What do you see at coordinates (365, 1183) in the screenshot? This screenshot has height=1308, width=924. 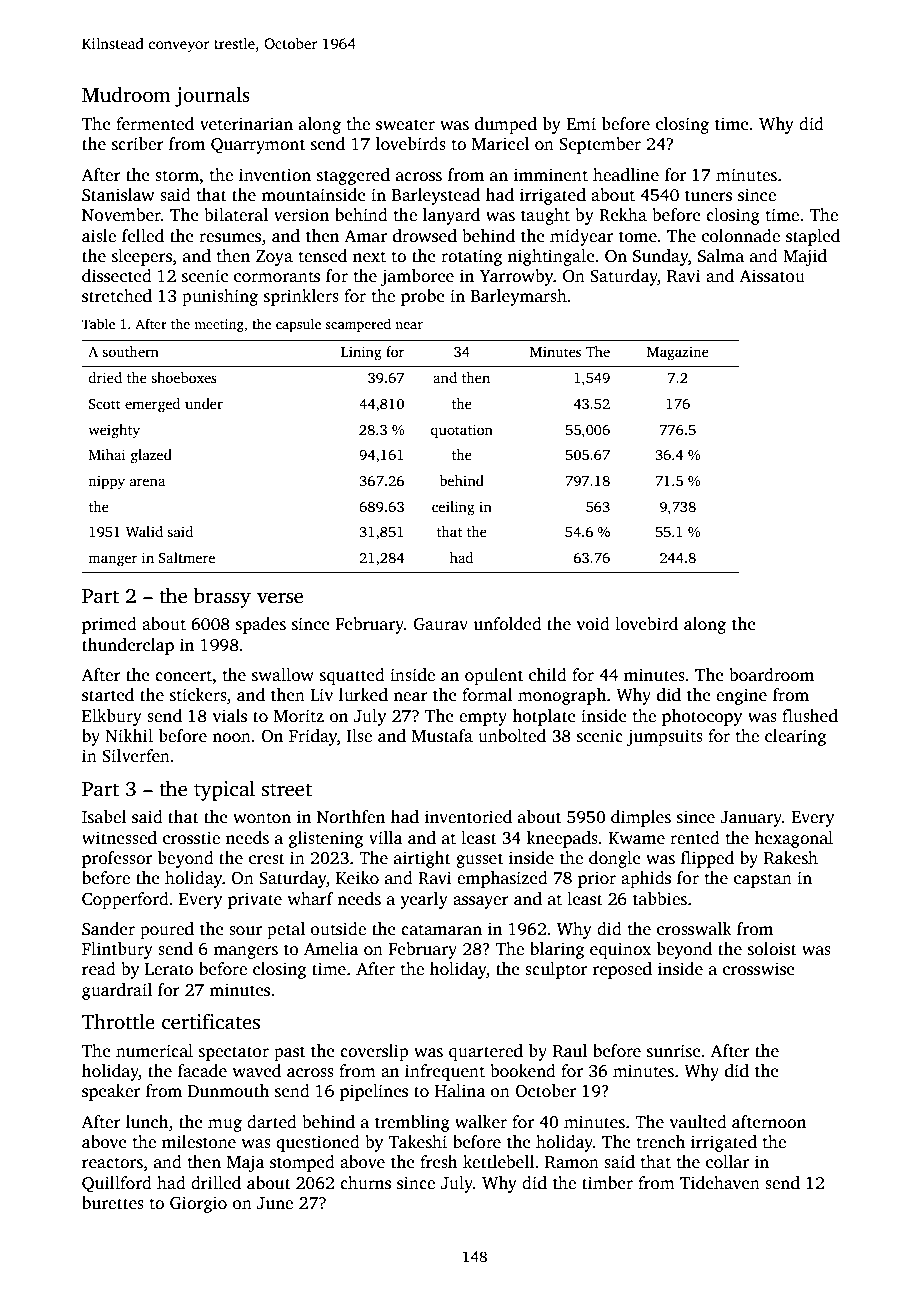 I see `churns` at bounding box center [365, 1183].
